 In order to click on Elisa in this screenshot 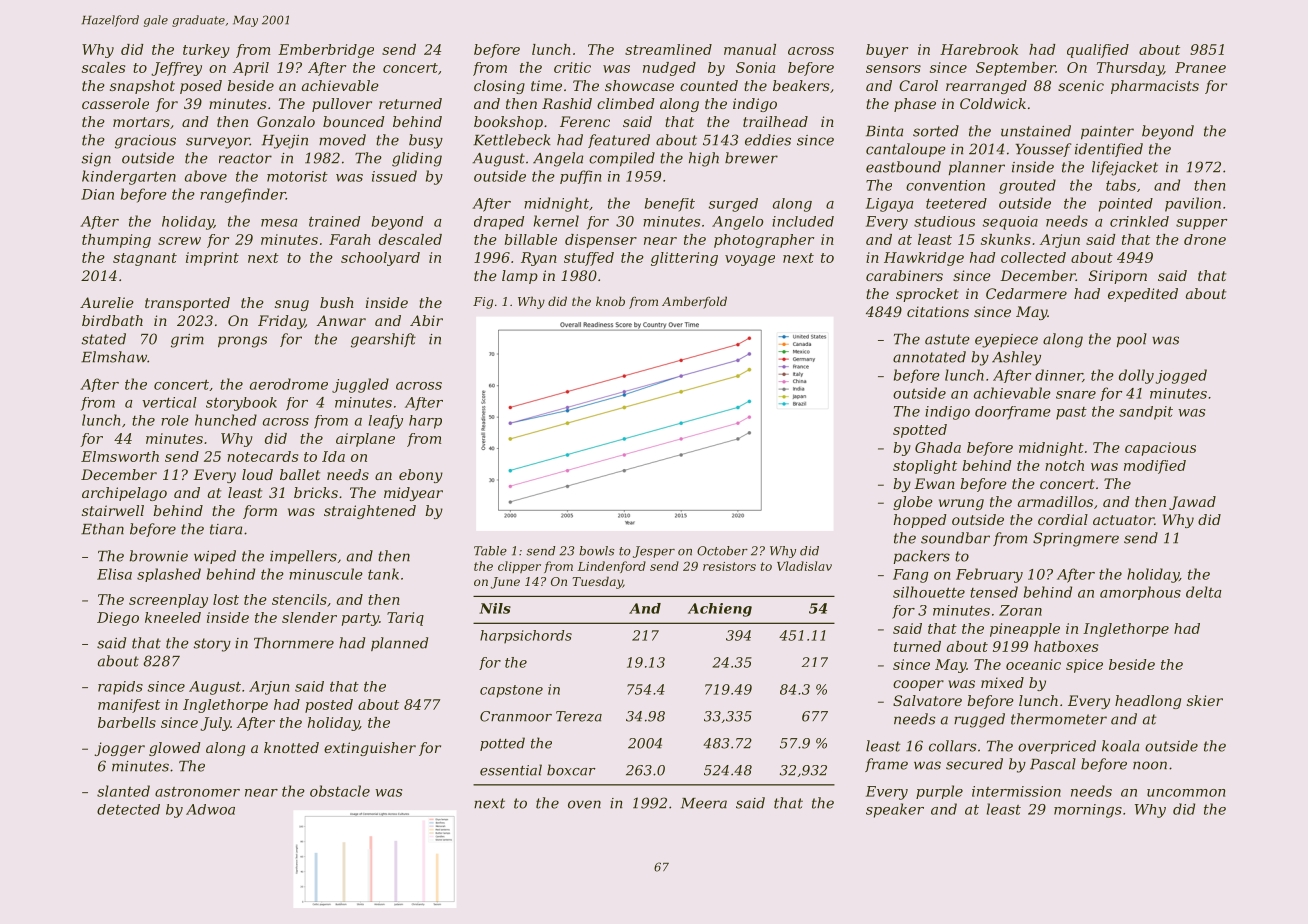, I will do `click(114, 574)`.
